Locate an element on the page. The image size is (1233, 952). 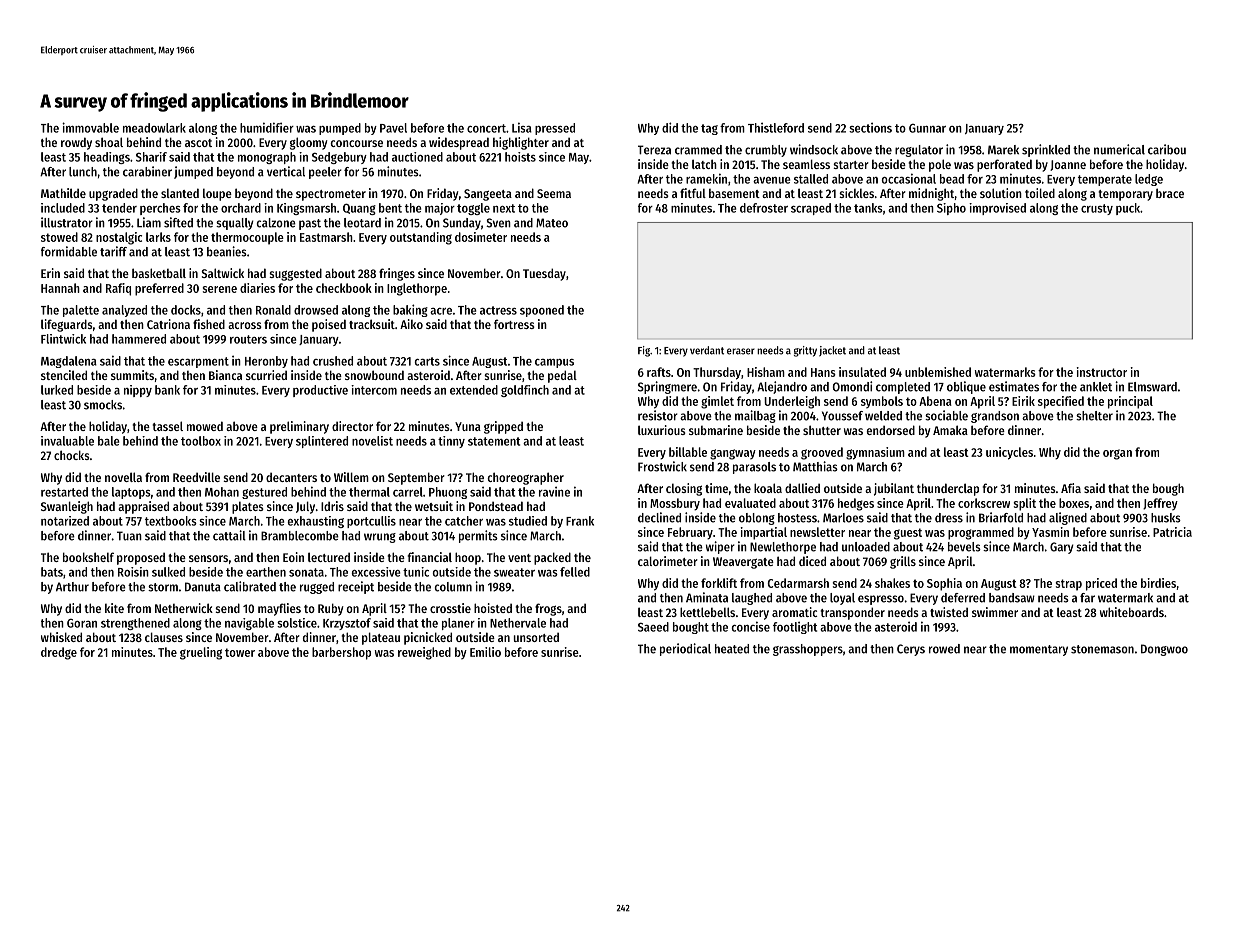
grasshoppers is located at coordinates (808, 650).
